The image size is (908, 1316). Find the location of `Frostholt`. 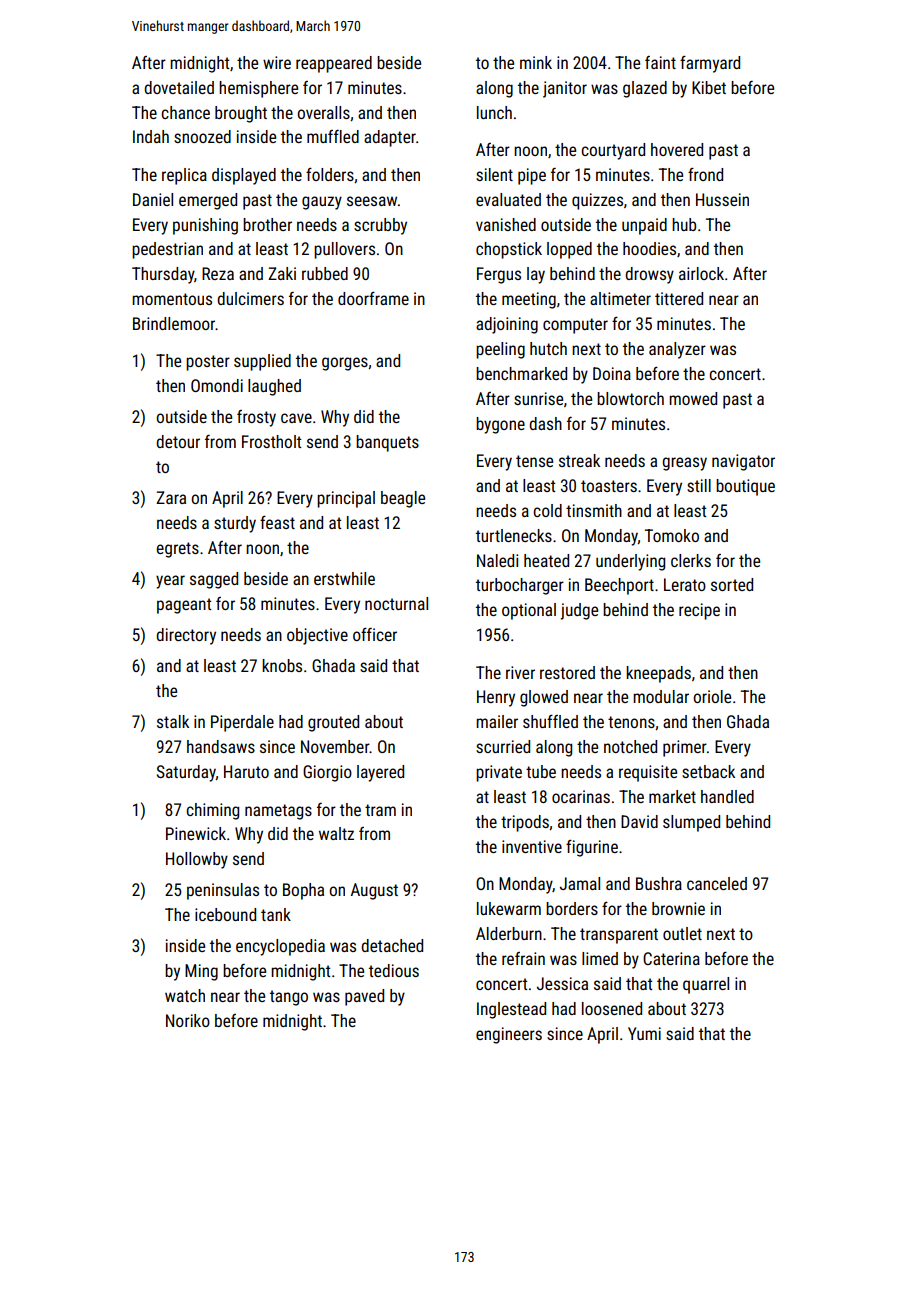

Frostholt is located at coordinates (271, 441).
